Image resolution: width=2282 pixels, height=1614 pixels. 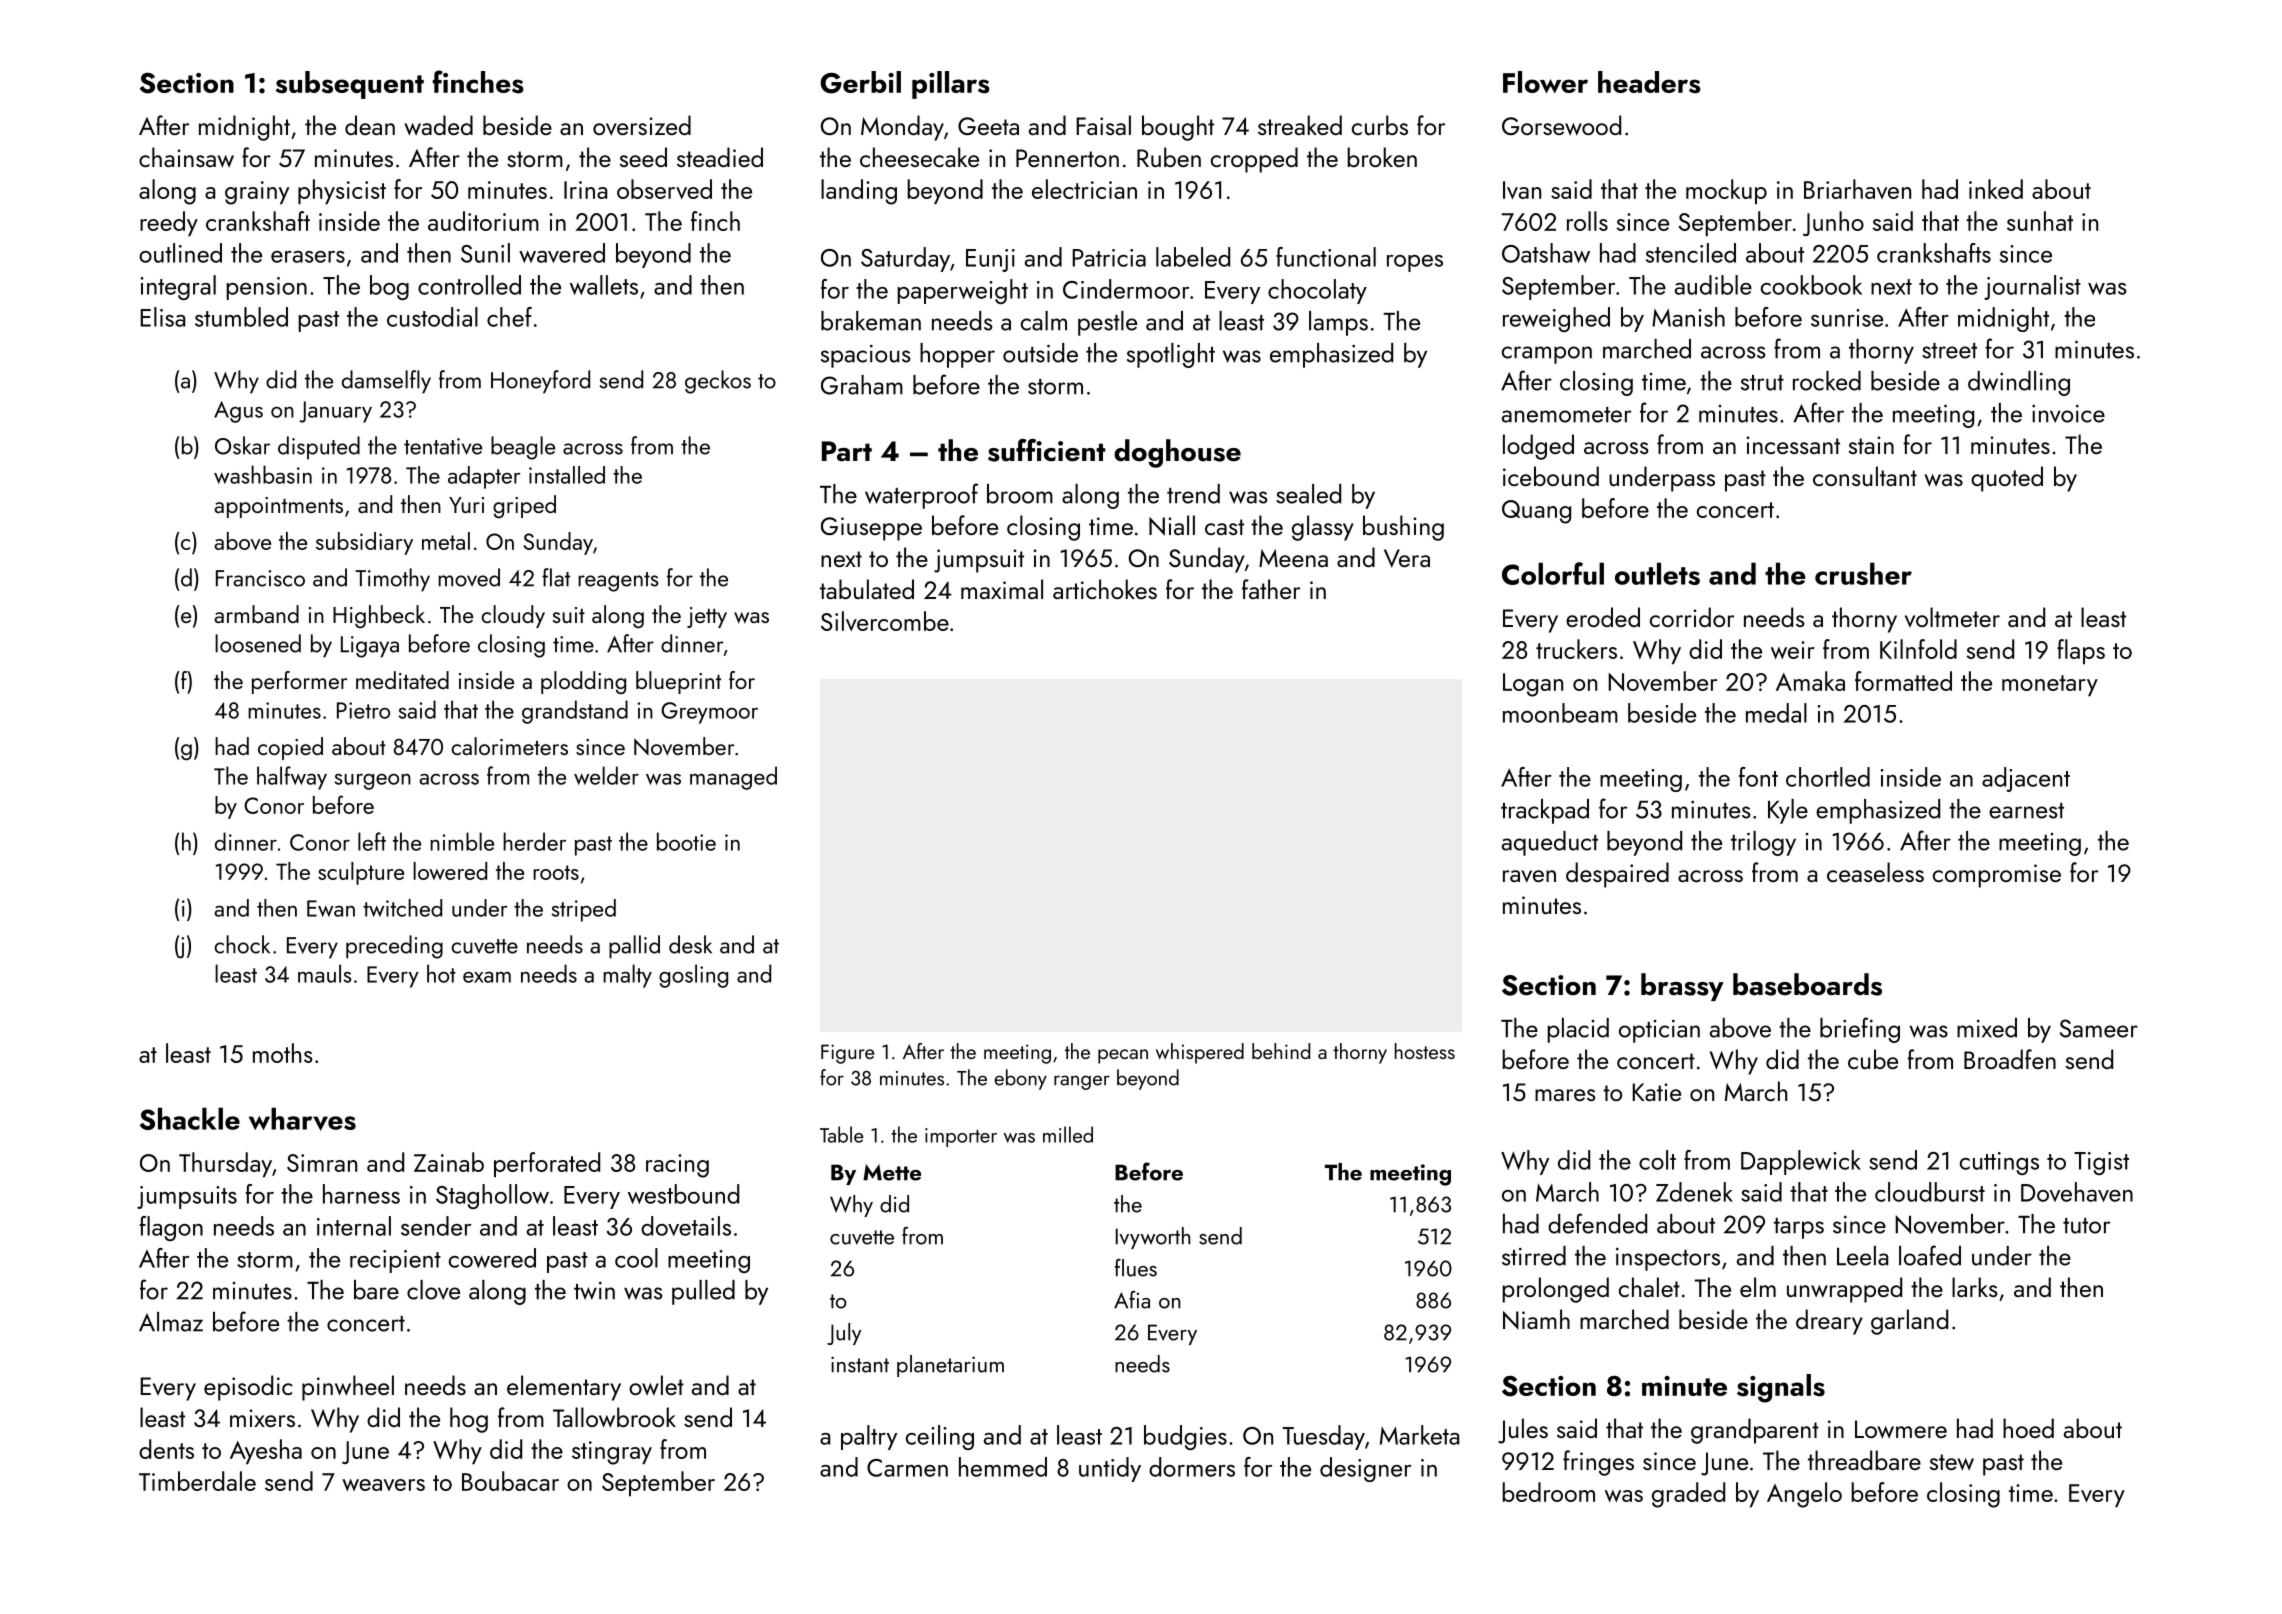 I want to click on Carmen, so click(x=907, y=1468).
